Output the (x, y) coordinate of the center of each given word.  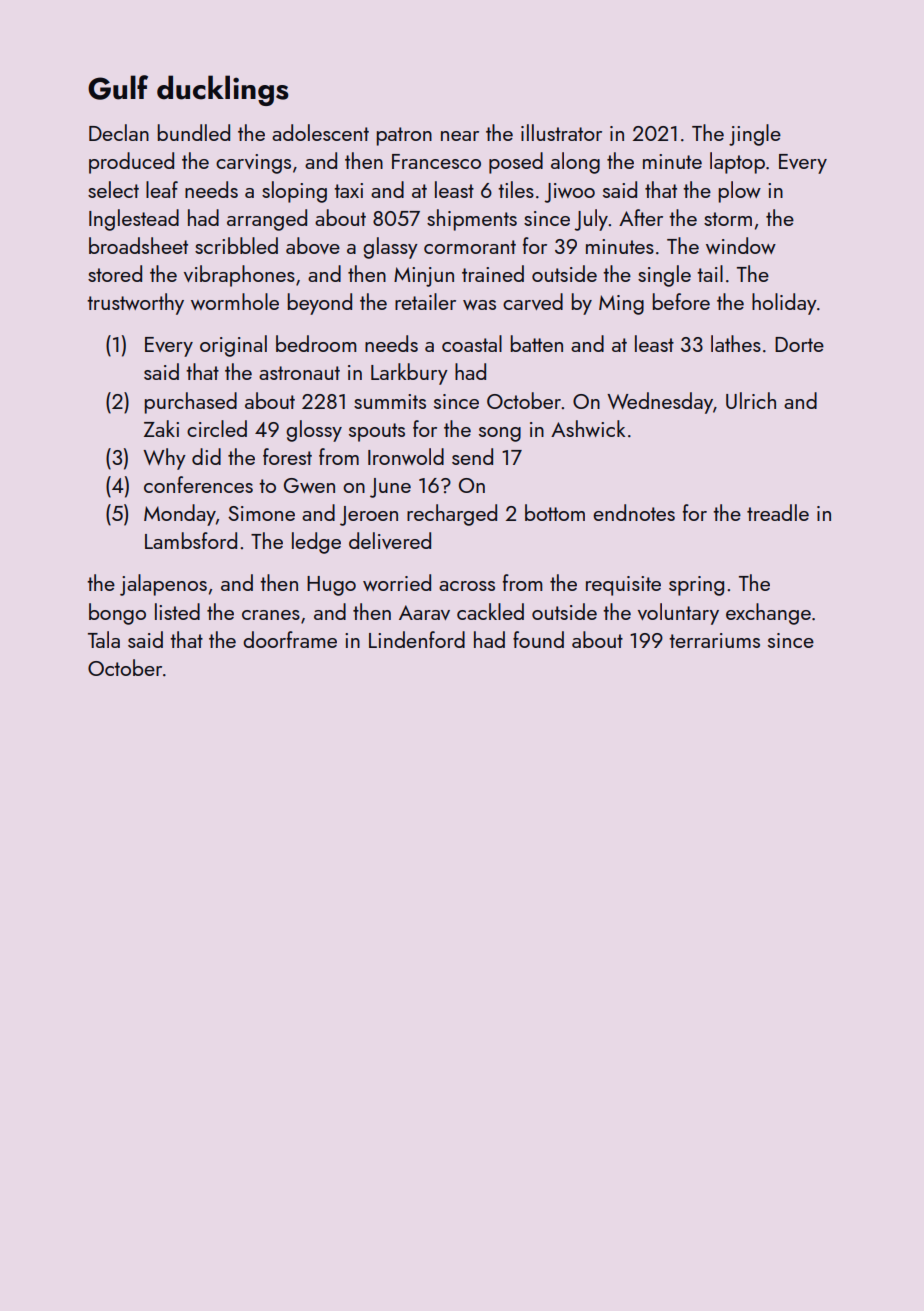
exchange (768, 614)
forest (287, 456)
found (538, 639)
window (741, 245)
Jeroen (369, 516)
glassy (390, 248)
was (479, 305)
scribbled (236, 245)
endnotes (634, 512)
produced (131, 163)
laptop (737, 163)
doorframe (290, 639)
